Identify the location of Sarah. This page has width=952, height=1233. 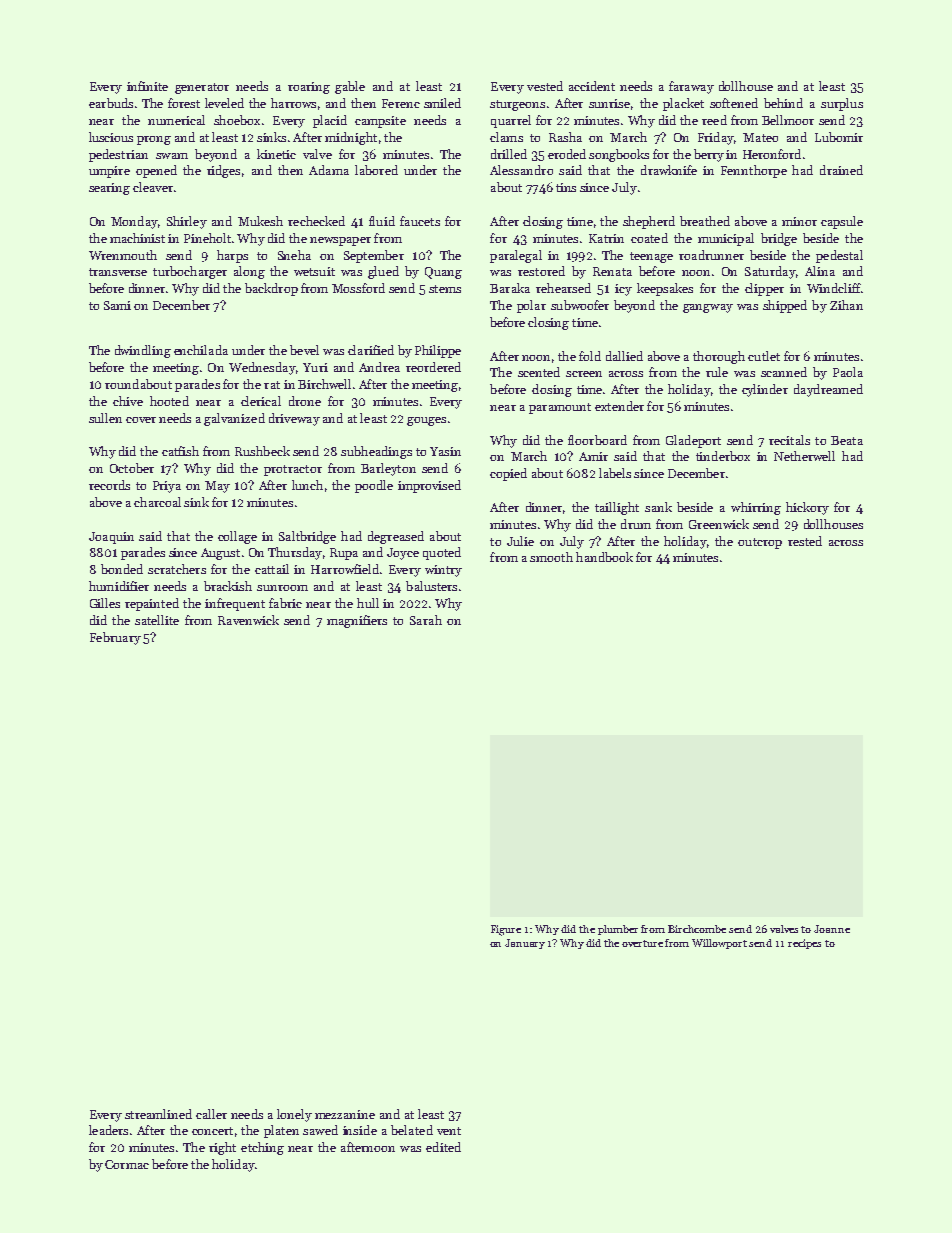
(426, 620).
